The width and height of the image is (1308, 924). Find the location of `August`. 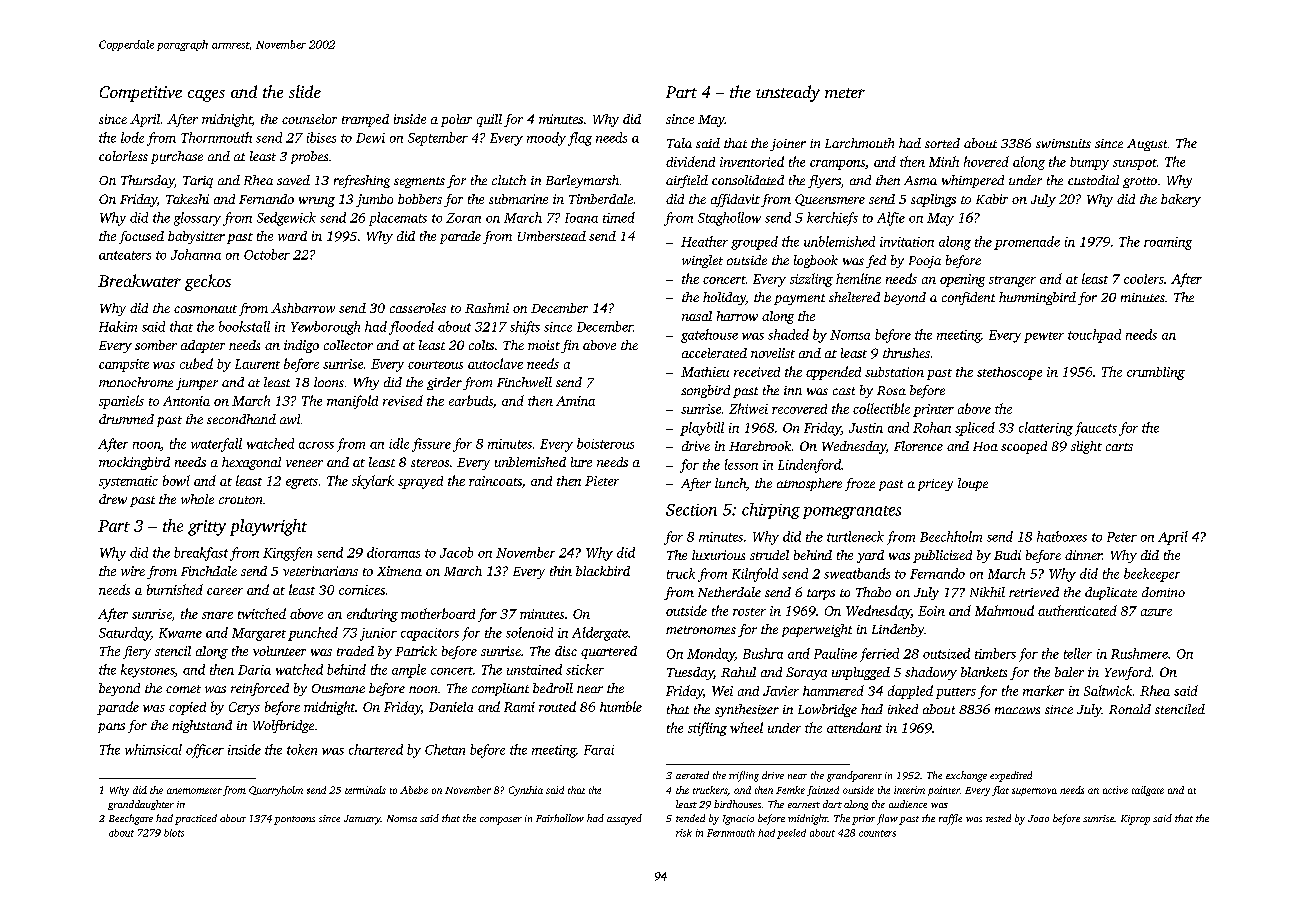

August is located at coordinates (1147, 145).
